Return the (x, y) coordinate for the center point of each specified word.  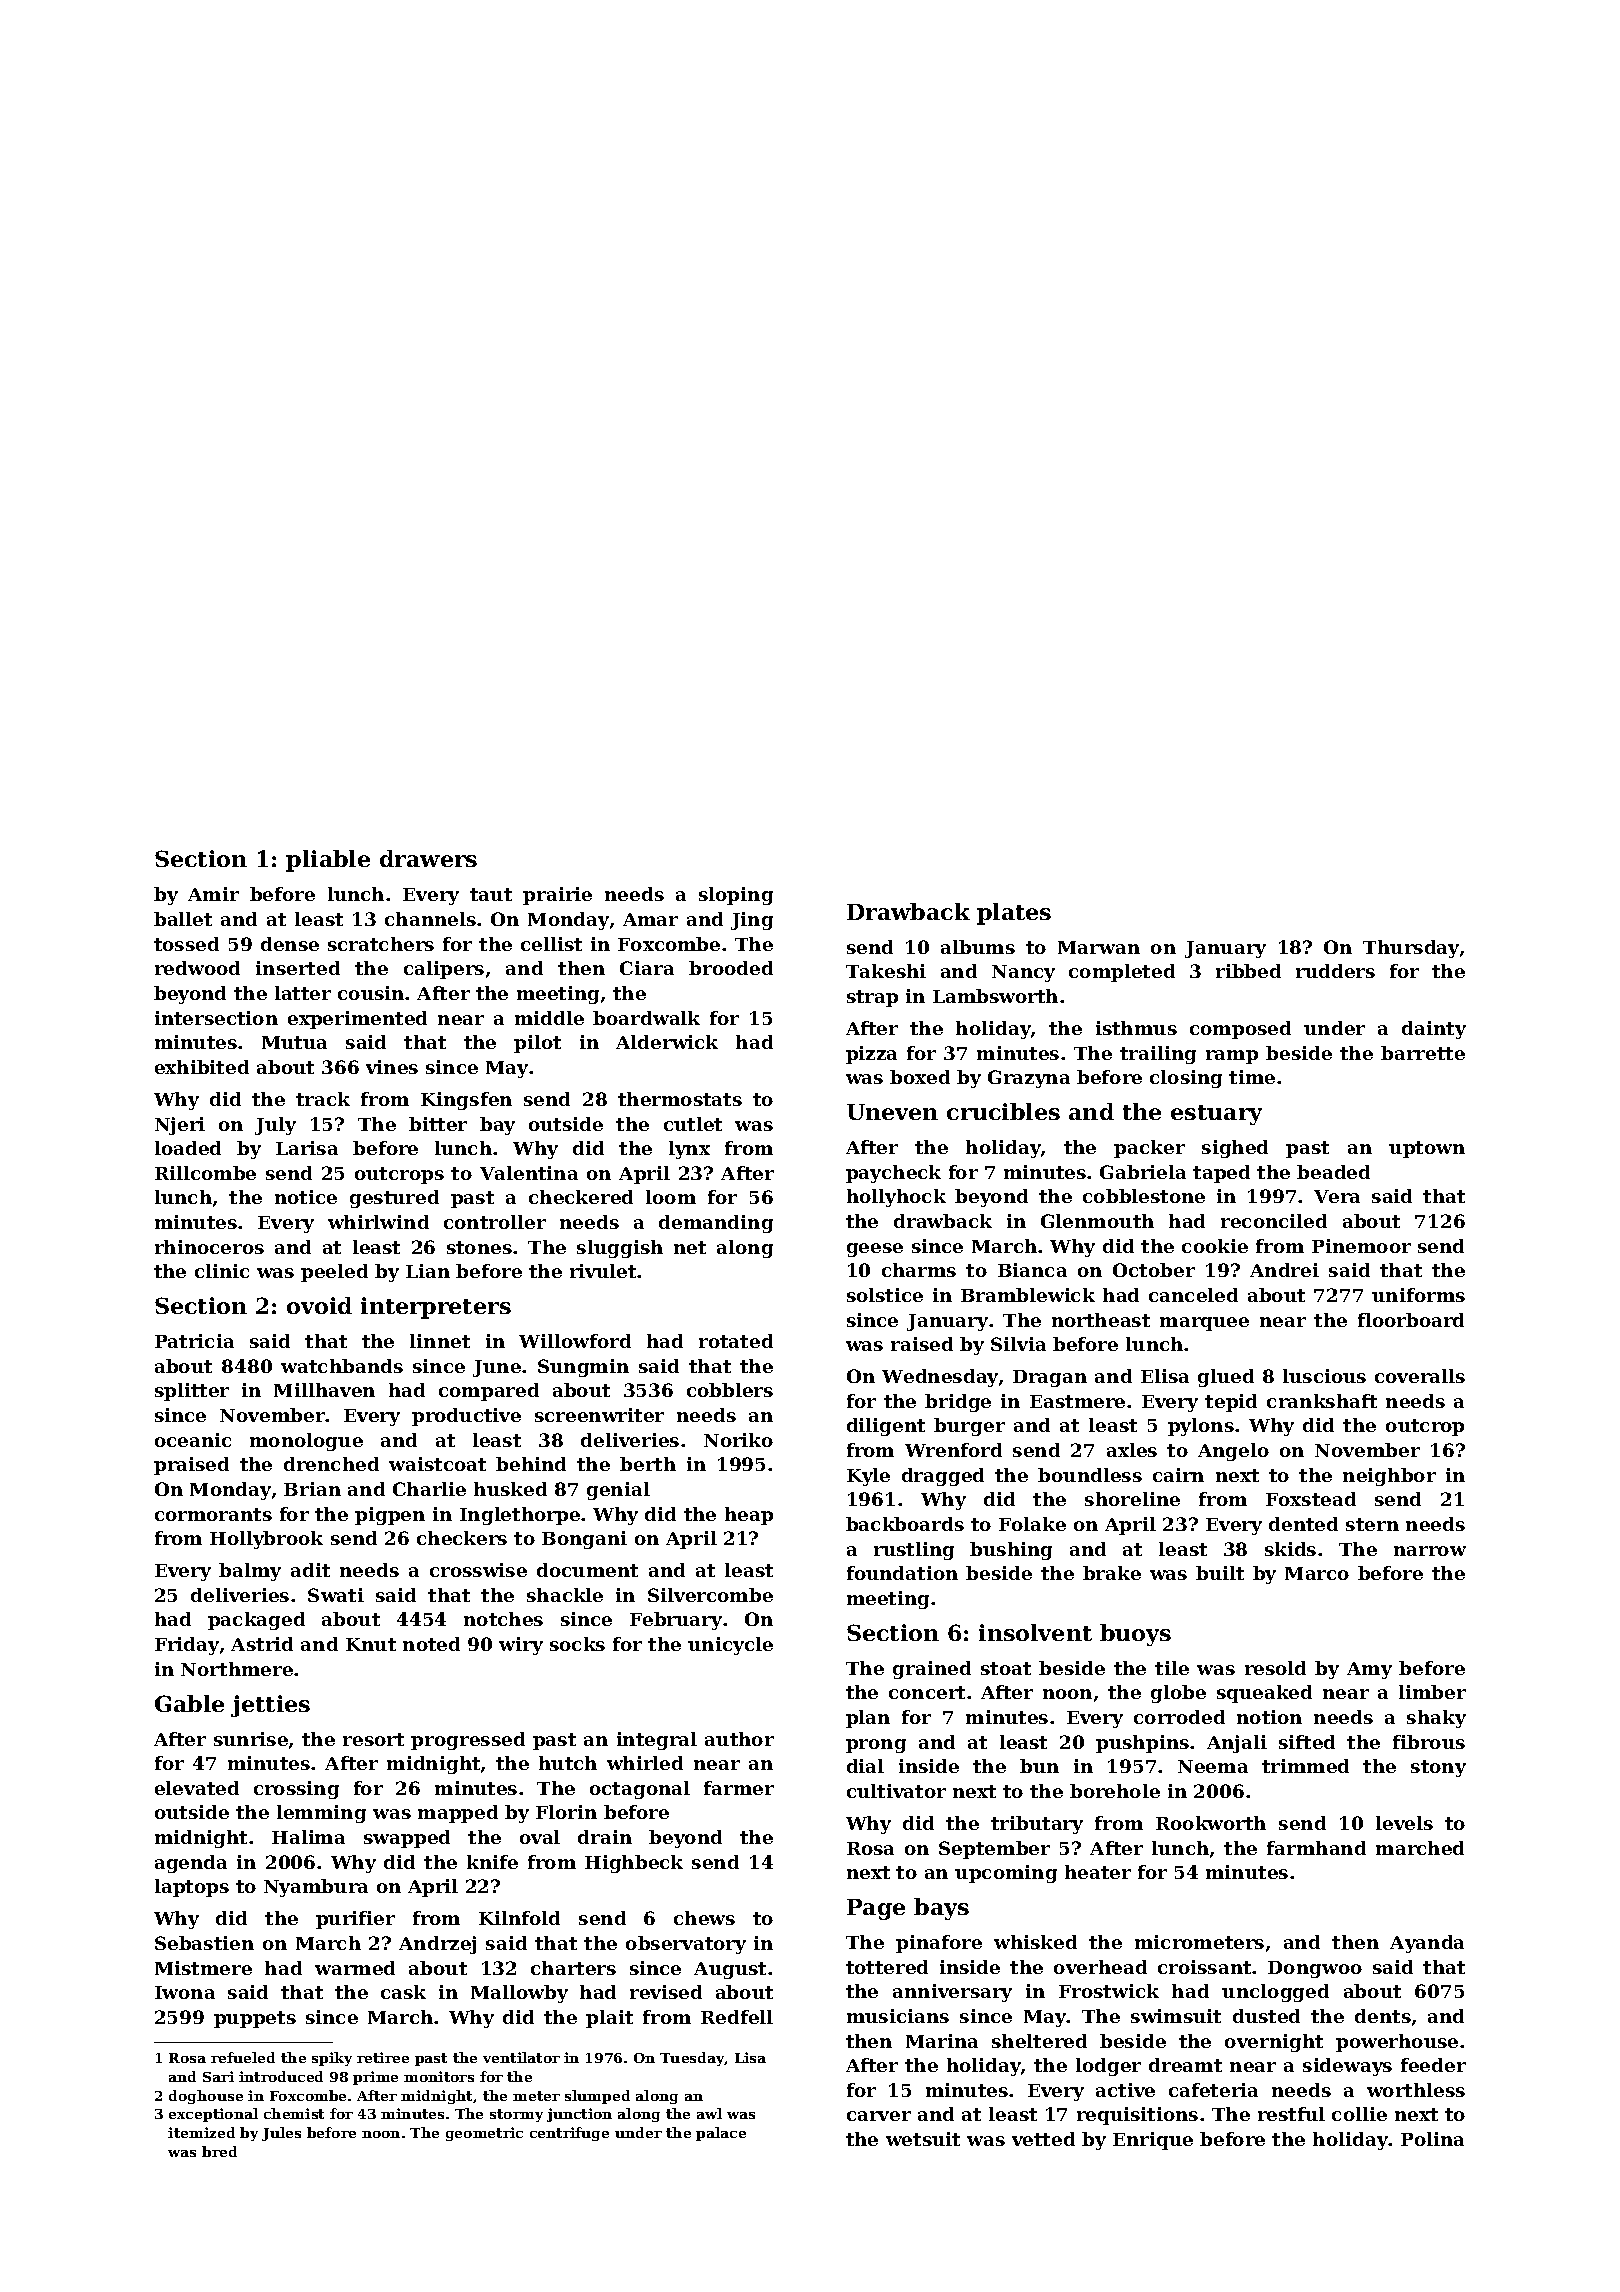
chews (704, 1918)
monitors (439, 2076)
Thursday (1411, 949)
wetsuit (923, 2139)
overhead (1100, 1967)
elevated (197, 1788)
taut (491, 894)
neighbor (1389, 1477)
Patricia (194, 1341)
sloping (736, 896)
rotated (736, 1341)
